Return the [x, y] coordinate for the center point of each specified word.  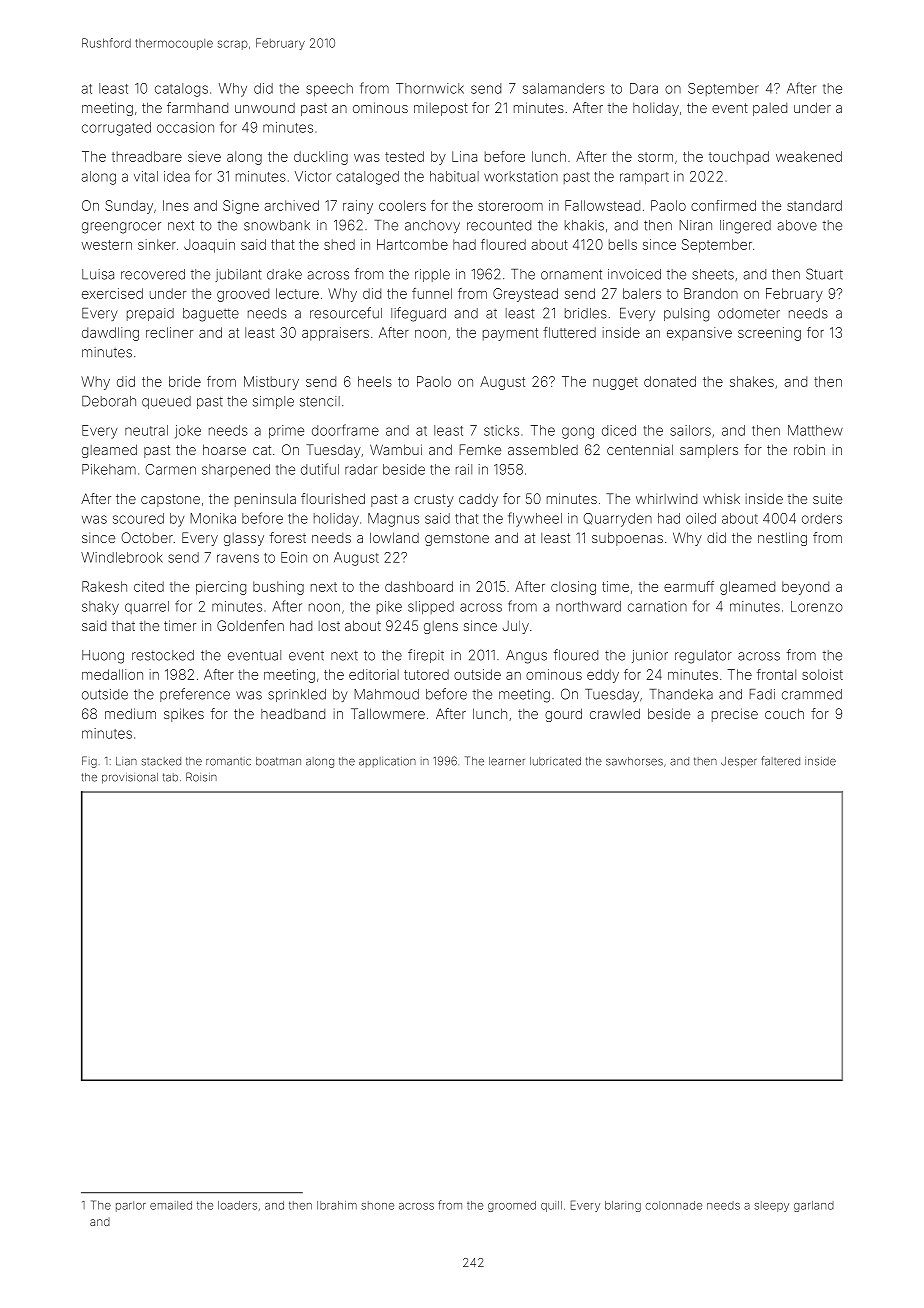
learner [507, 761]
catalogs [181, 90]
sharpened [236, 470]
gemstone [457, 539]
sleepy [771, 1206]
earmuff [689, 586]
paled [770, 109]
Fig [89, 762]
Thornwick [430, 88]
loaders [237, 1205]
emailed [171, 1205]
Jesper [739, 762]
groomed [512, 1206]
